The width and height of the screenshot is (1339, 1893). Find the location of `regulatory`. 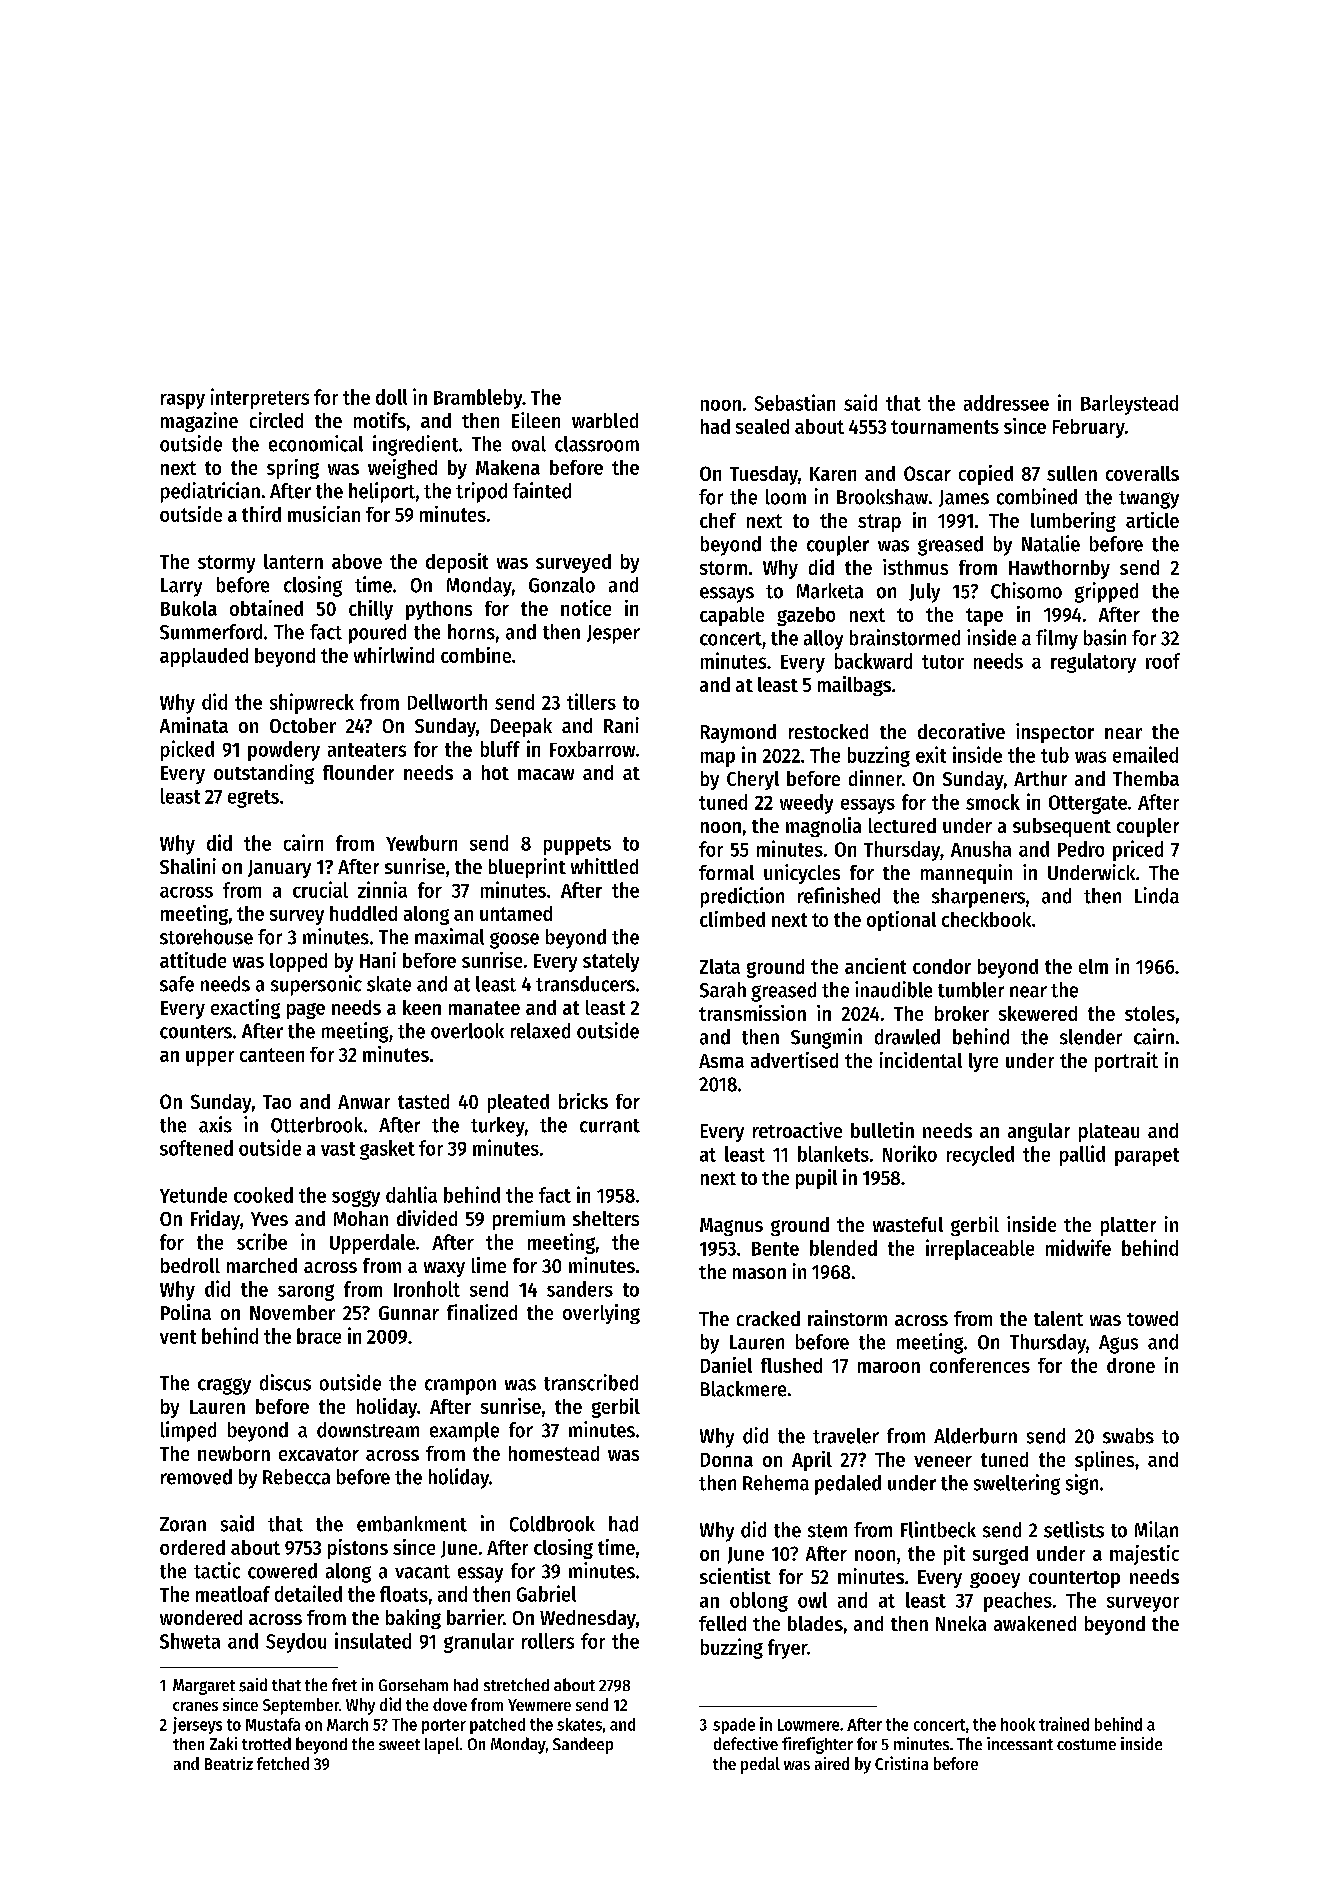

regulatory is located at coordinates (1093, 663).
